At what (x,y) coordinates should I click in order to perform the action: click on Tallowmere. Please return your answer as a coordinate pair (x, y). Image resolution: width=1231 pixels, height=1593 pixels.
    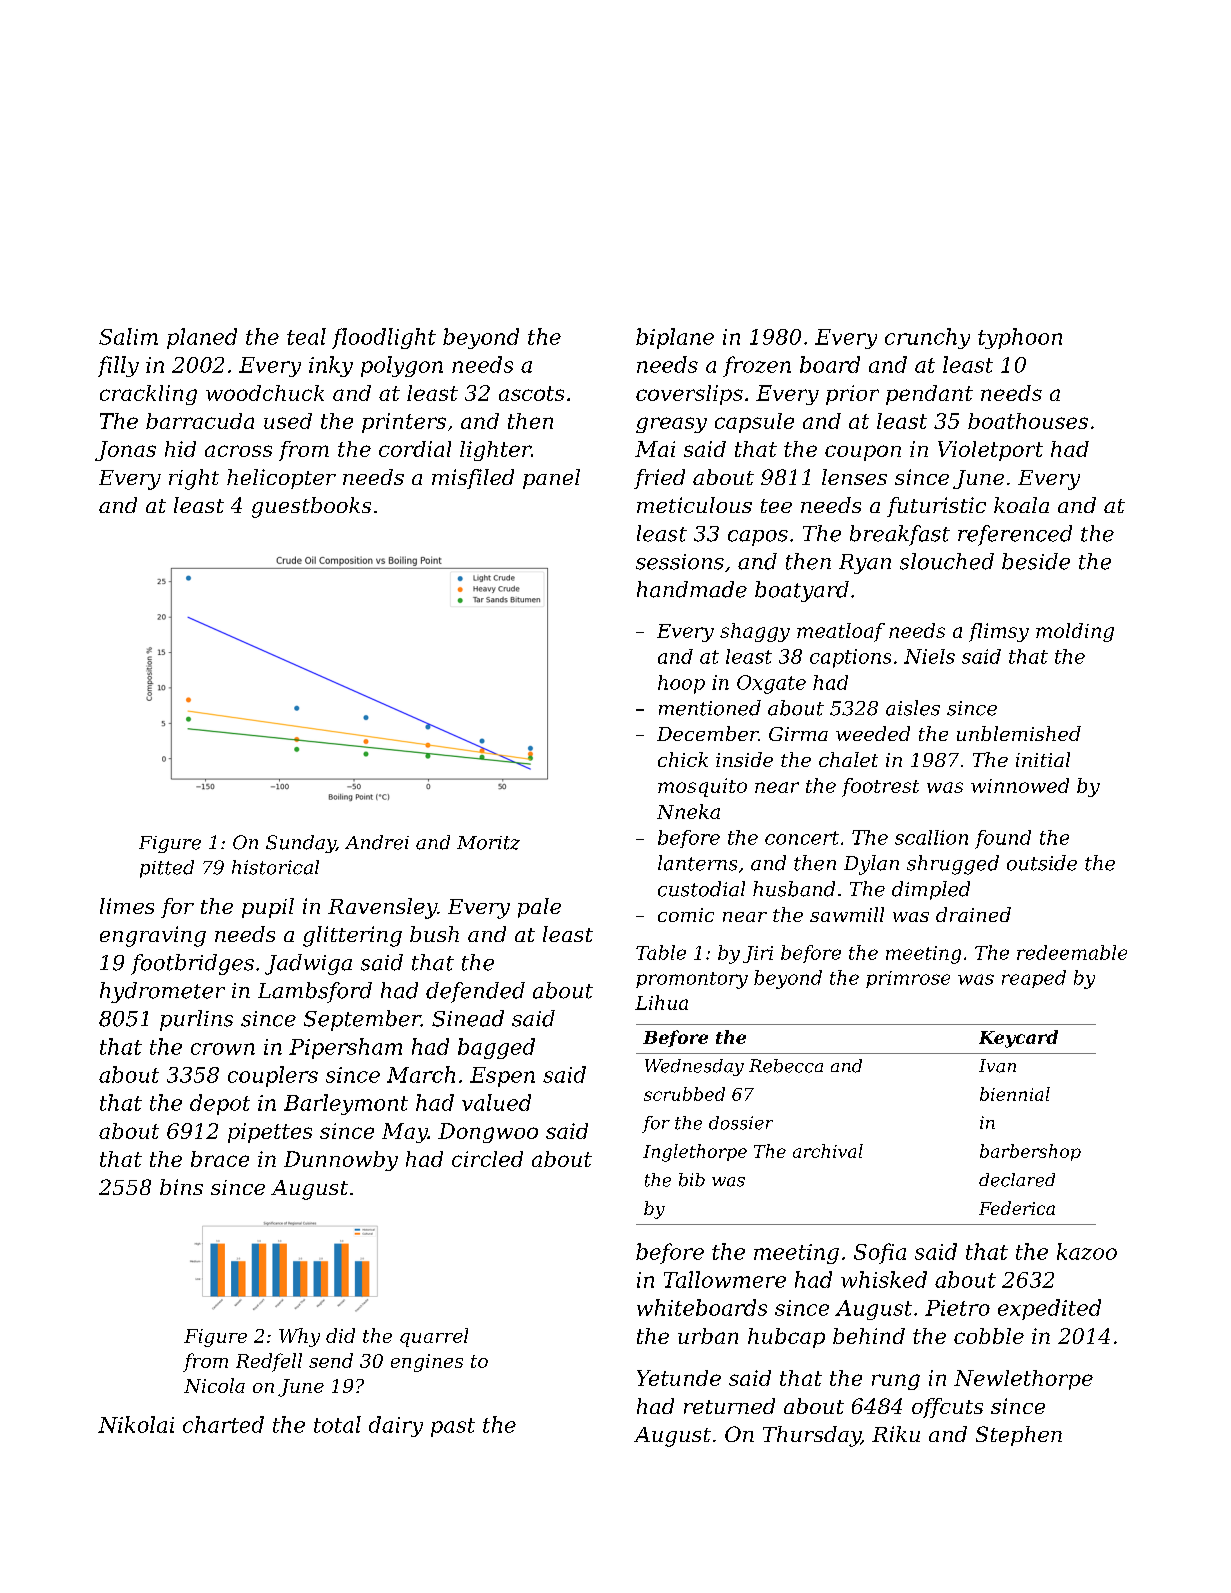
    Looking at the image, I should click on (725, 1279).
